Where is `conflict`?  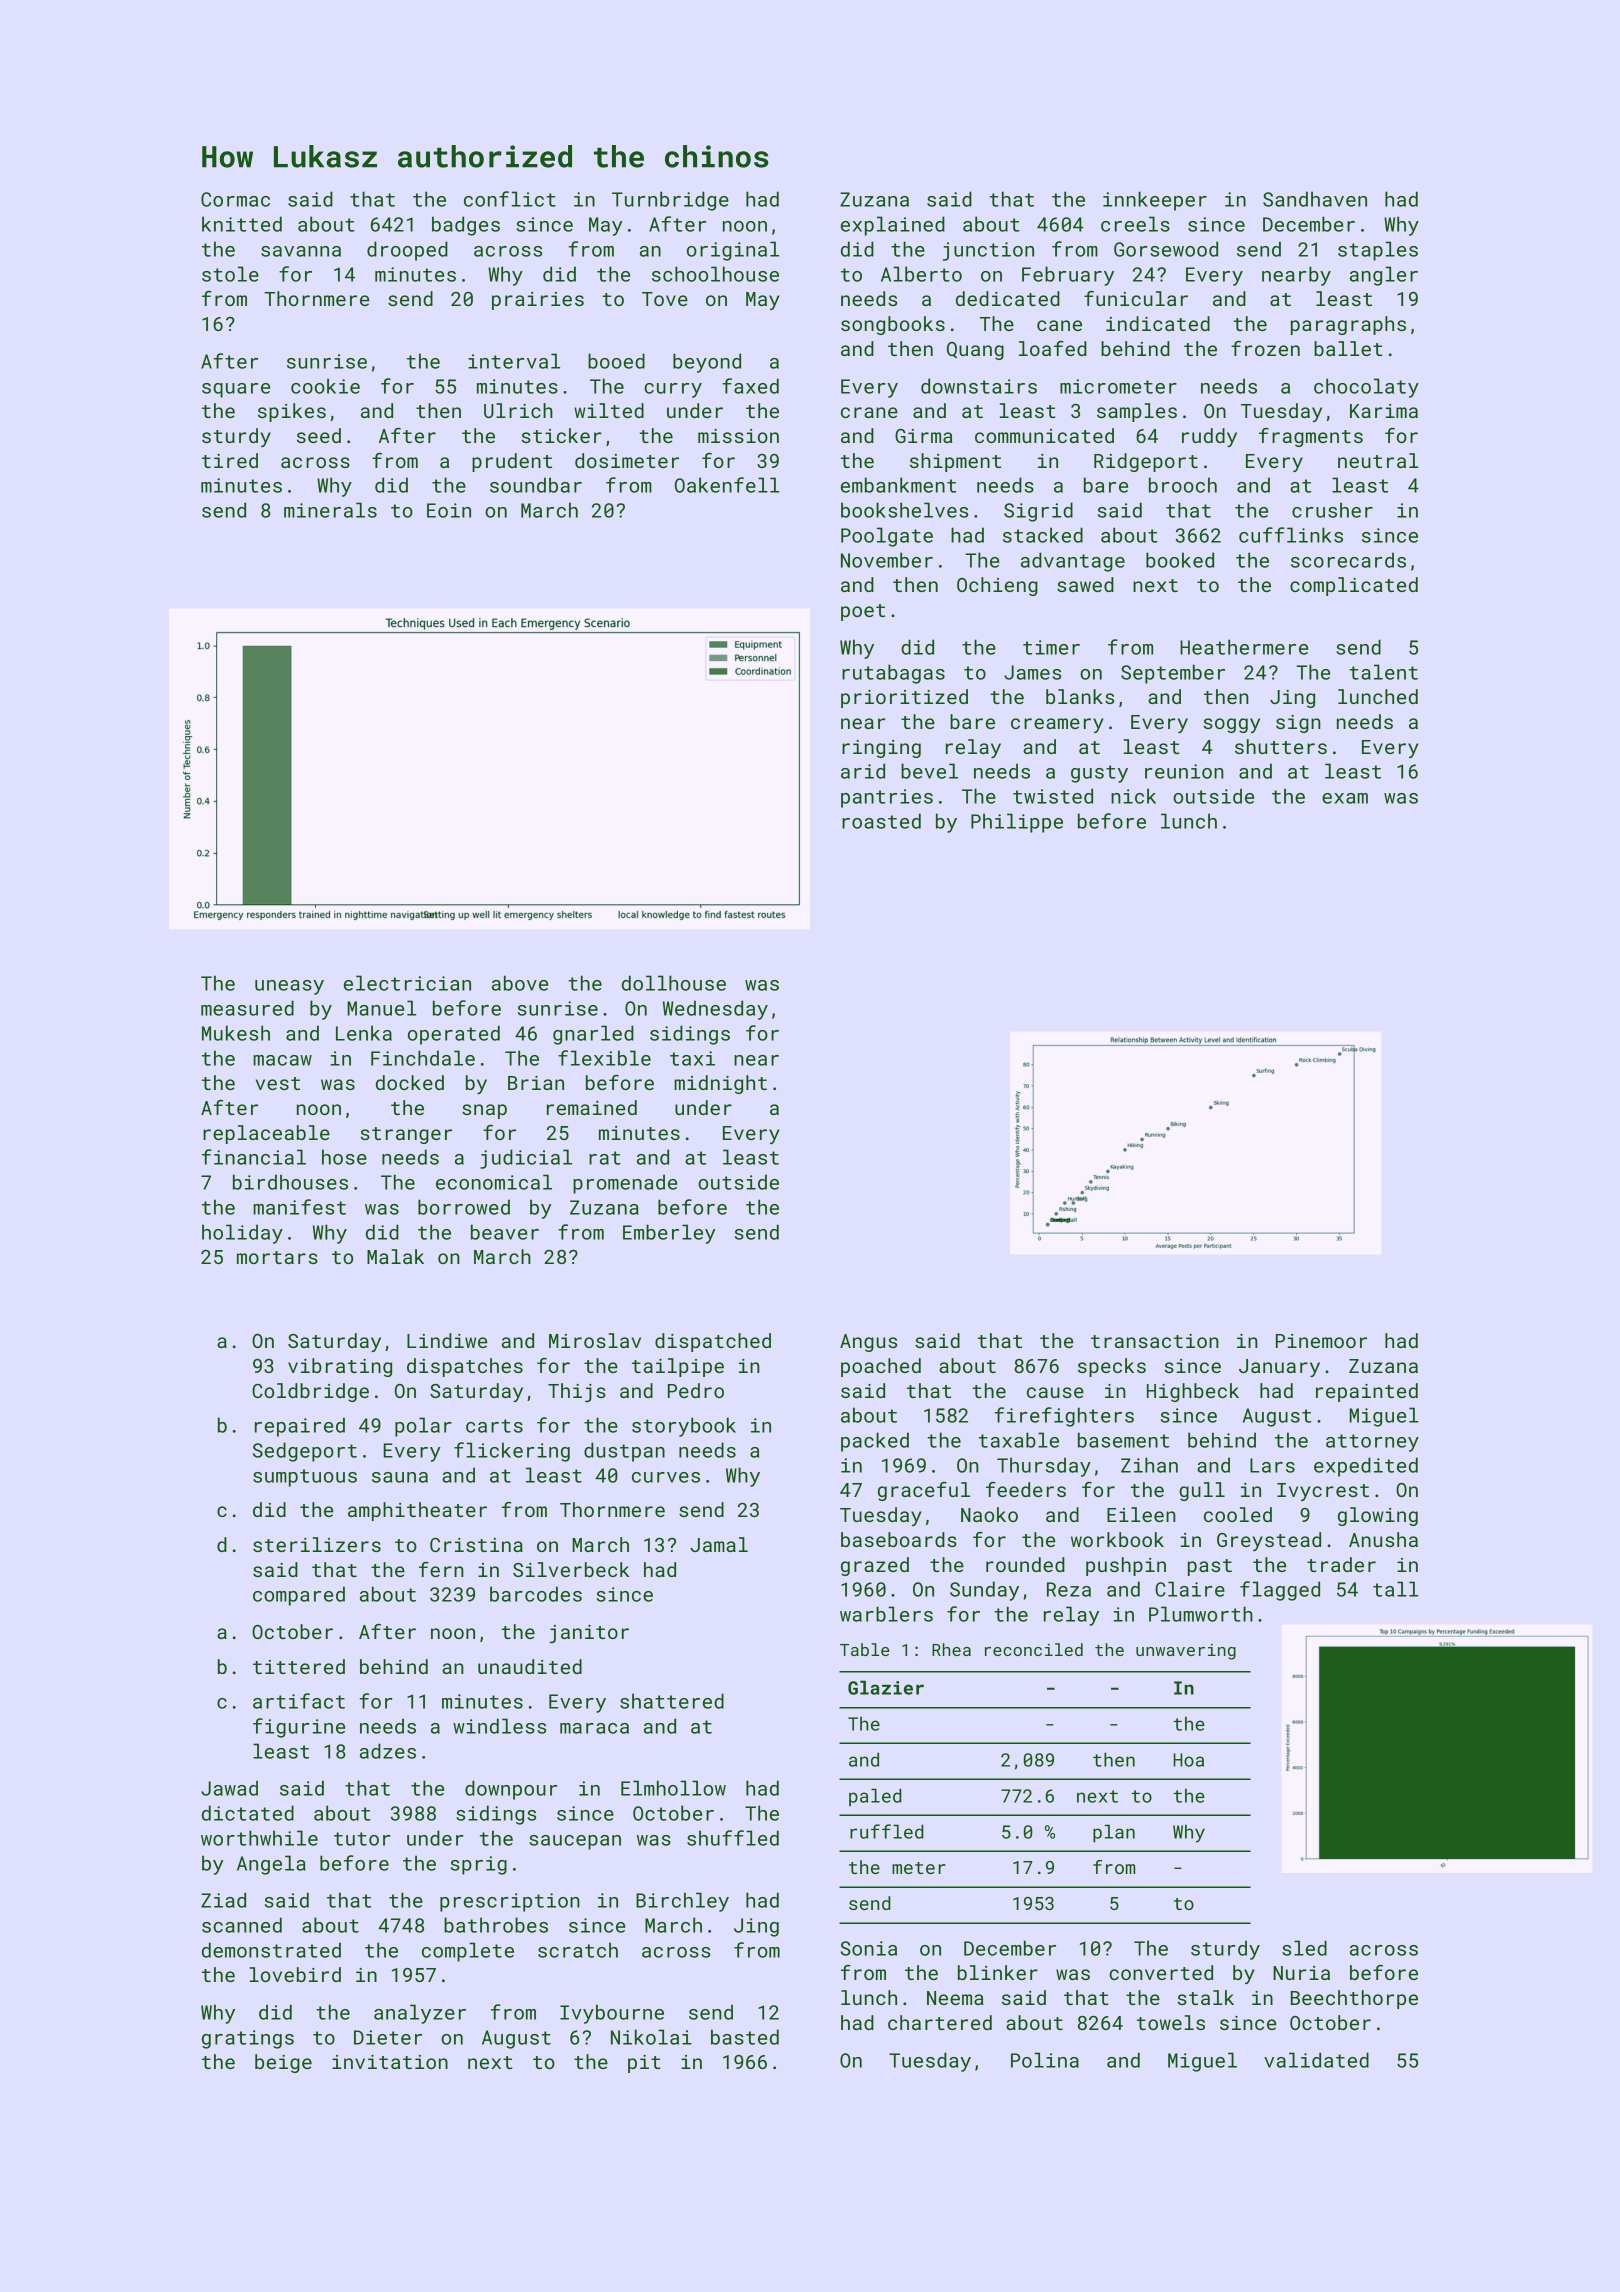 conflict is located at coordinates (510, 199).
